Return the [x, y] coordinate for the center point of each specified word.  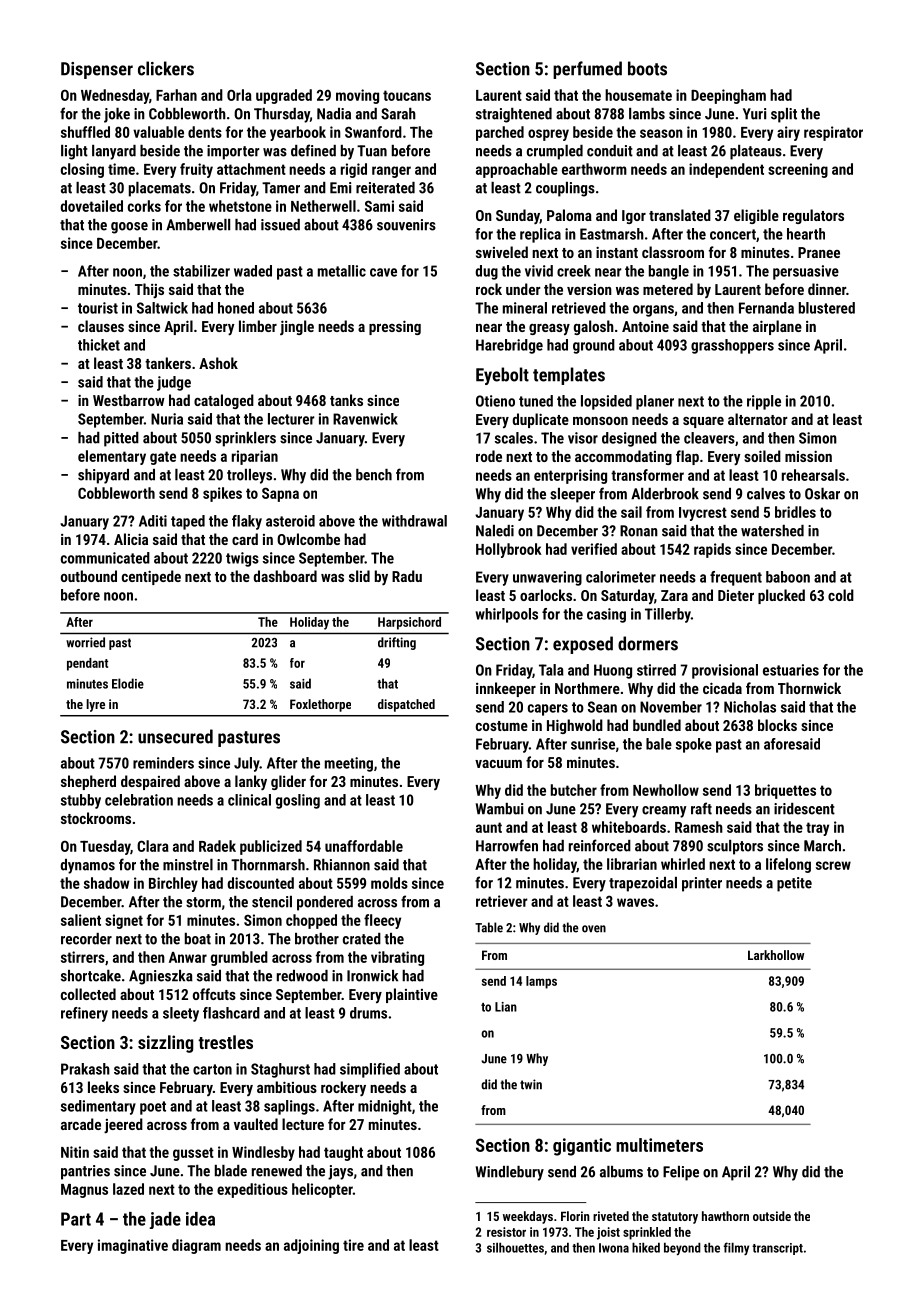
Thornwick [809, 688]
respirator [833, 133]
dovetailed [92, 206]
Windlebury [510, 1173]
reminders [163, 763]
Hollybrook [509, 550]
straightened [514, 115]
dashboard [285, 576]
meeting [349, 764]
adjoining [311, 1246]
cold [841, 595]
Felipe [681, 1173]
